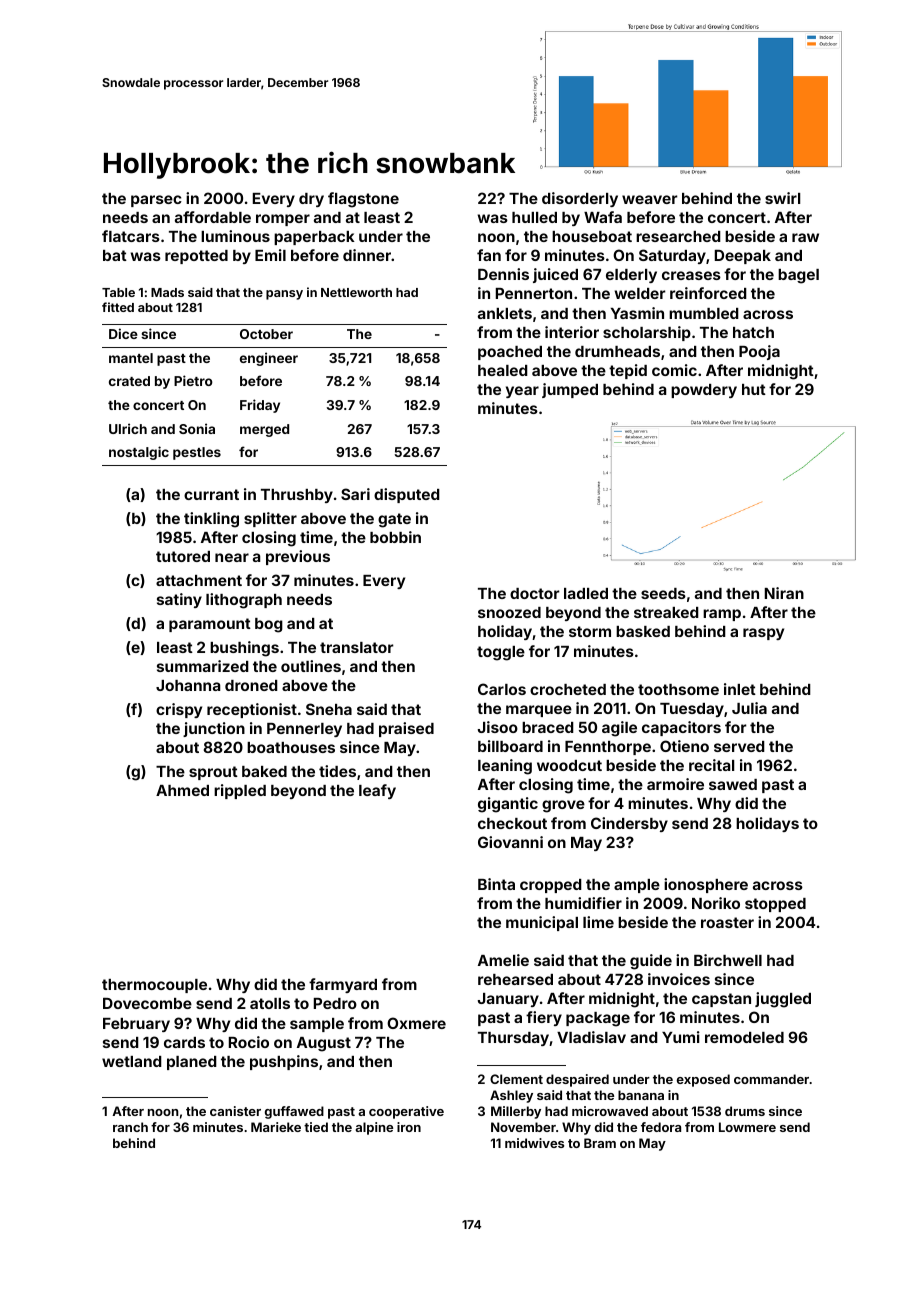  I want to click on reinforced, so click(708, 293).
